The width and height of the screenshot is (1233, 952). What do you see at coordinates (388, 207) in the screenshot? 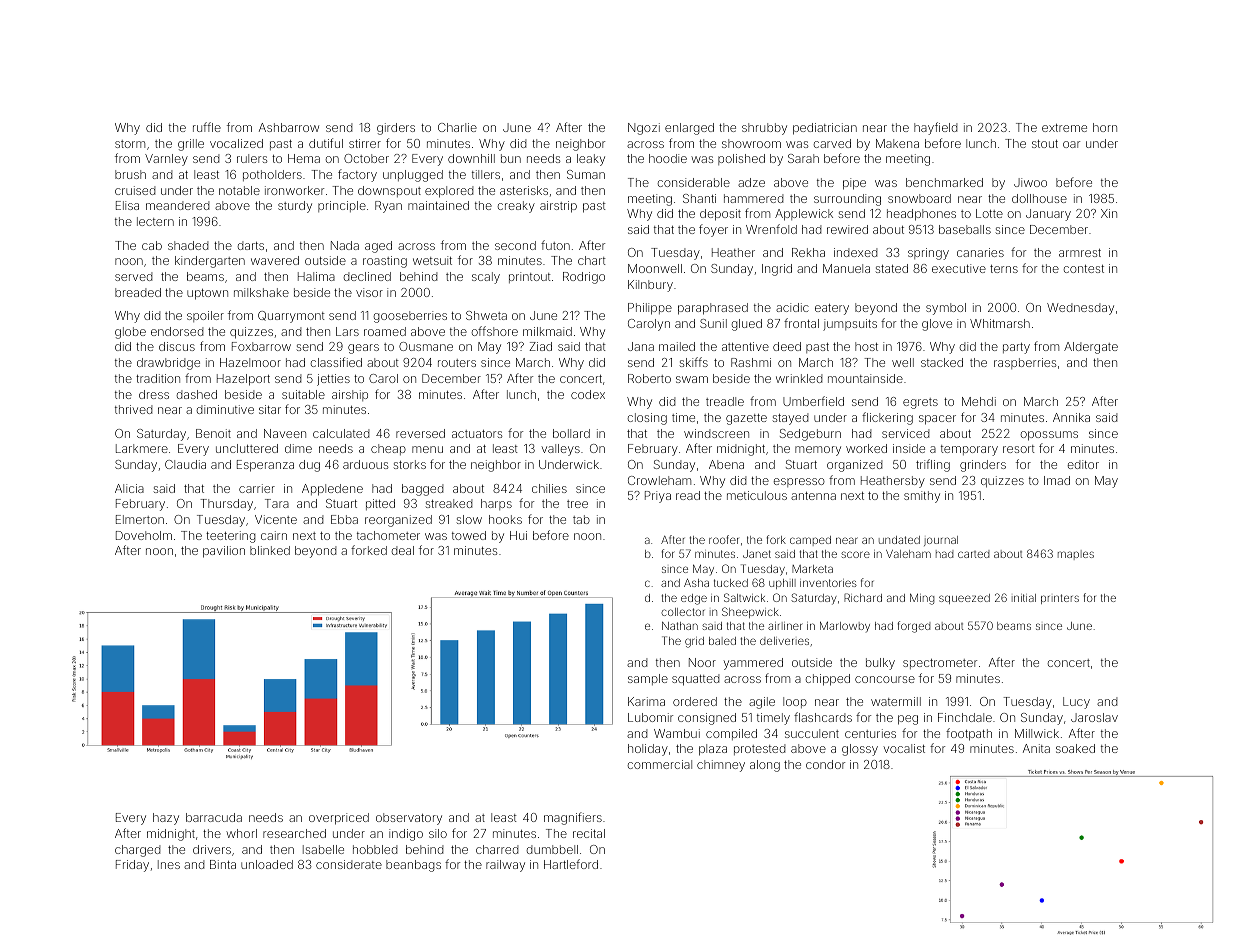
I see `Ryan` at bounding box center [388, 207].
